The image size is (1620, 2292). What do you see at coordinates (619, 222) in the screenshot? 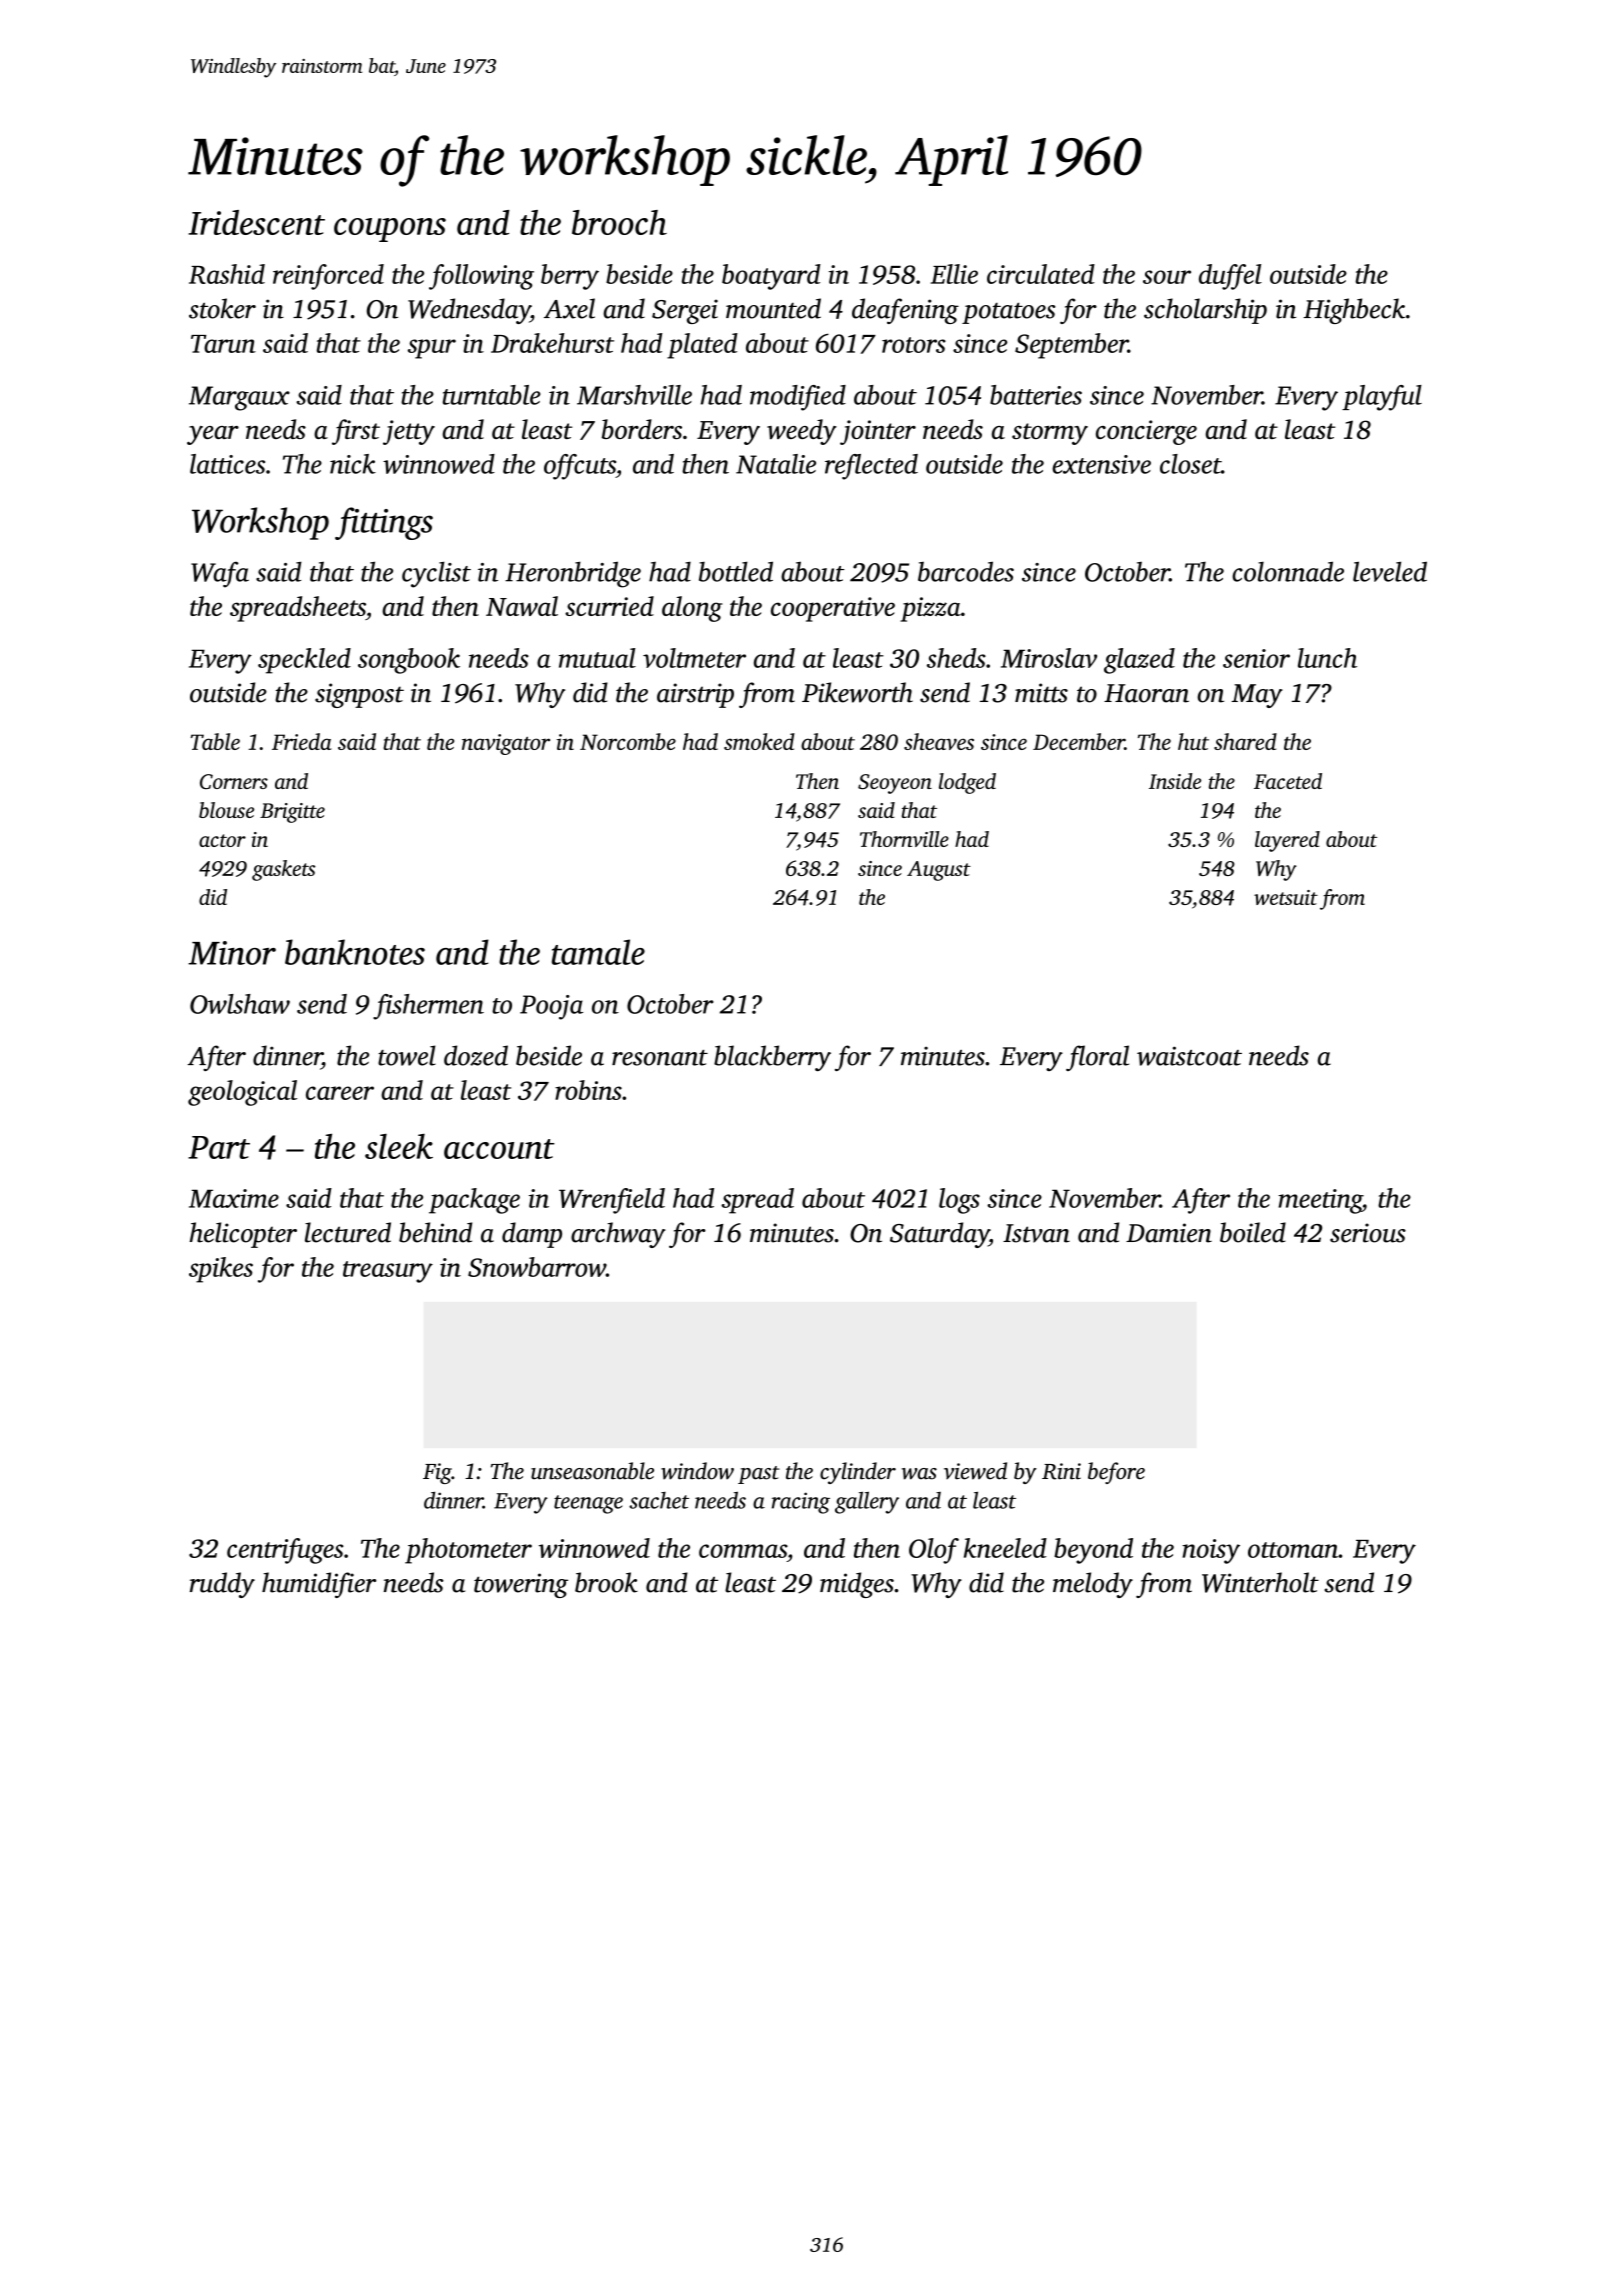
I see `brooch` at bounding box center [619, 222].
